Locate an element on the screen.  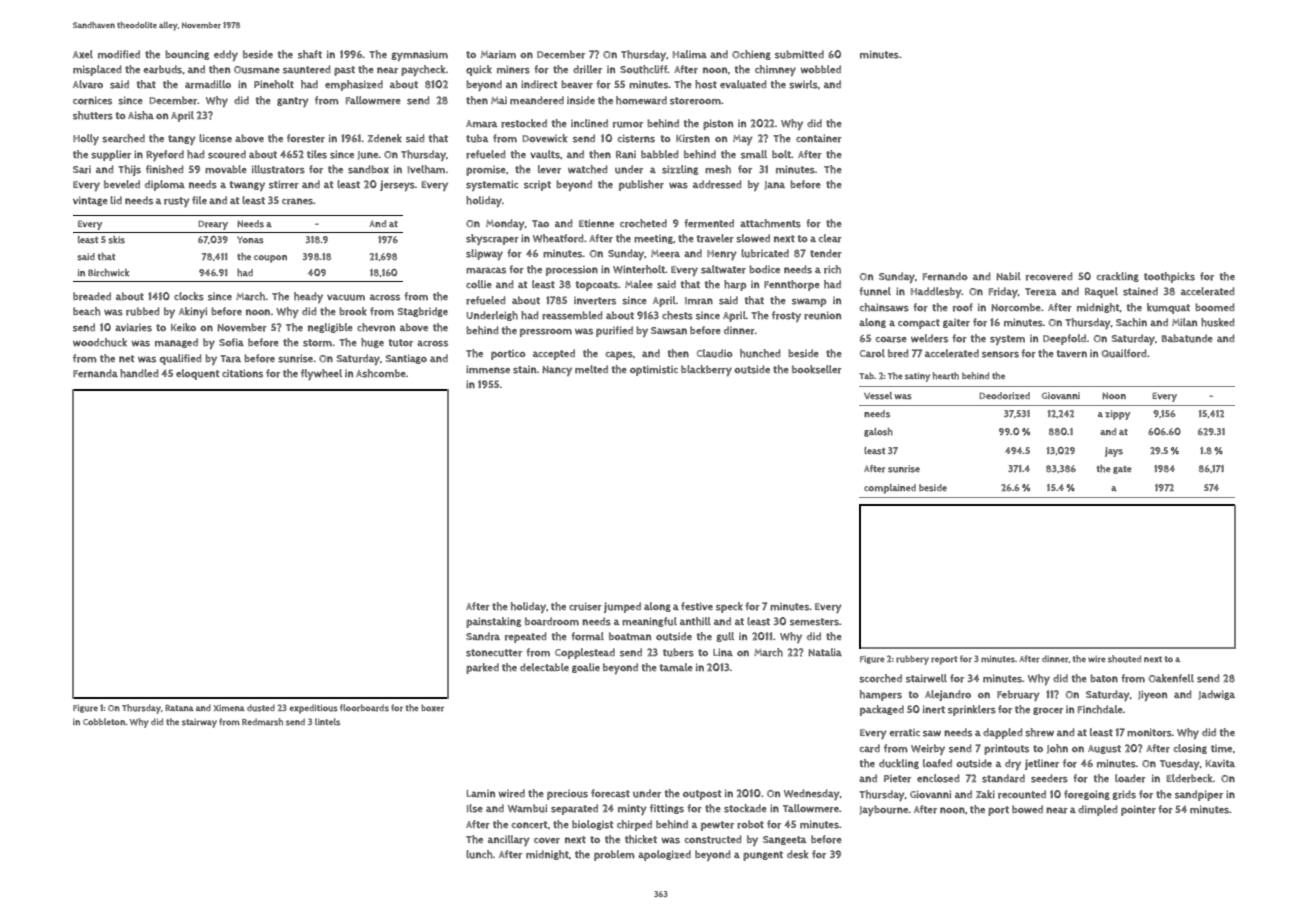
toothpicks is located at coordinates (1169, 277).
